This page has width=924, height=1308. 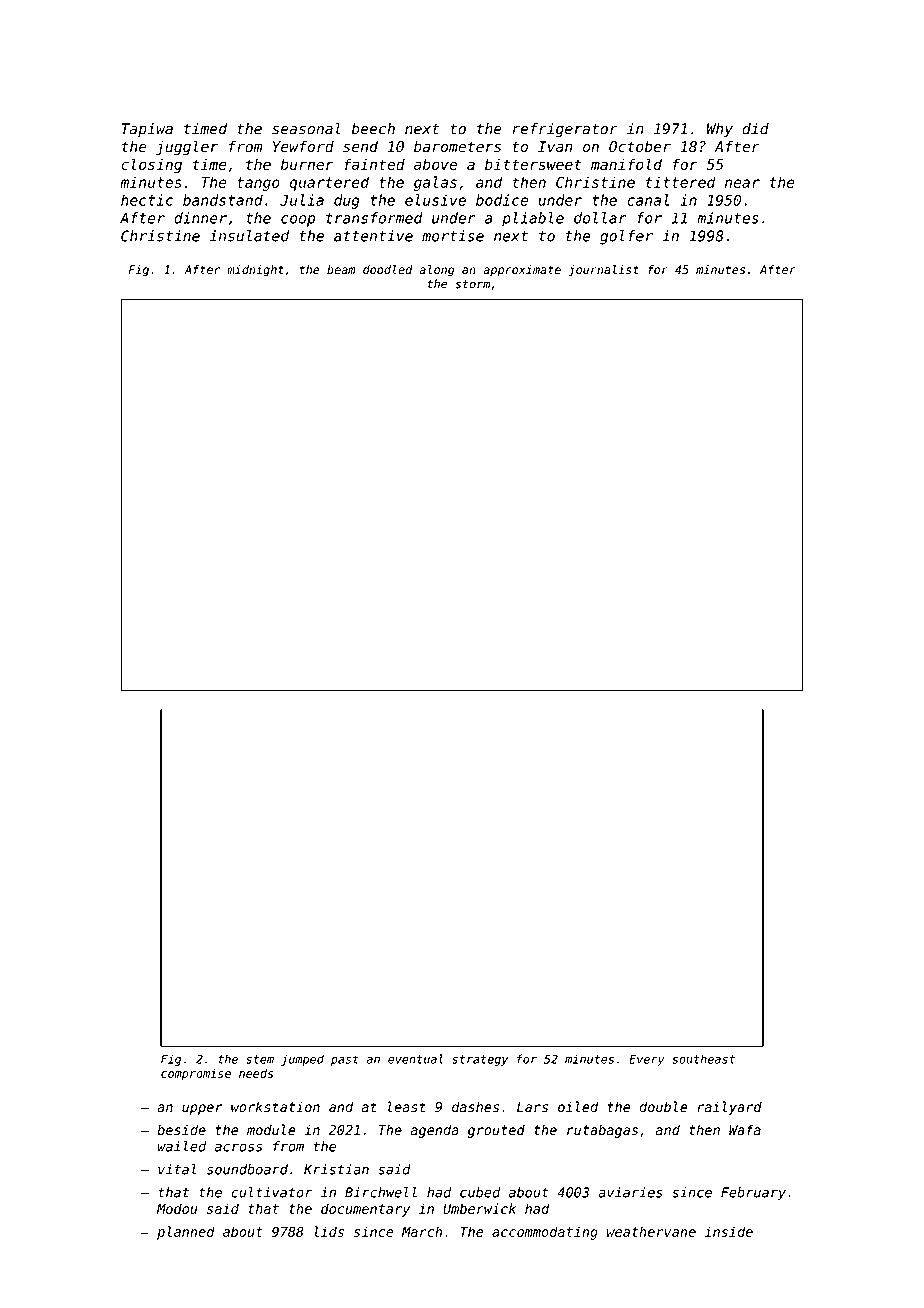 What do you see at coordinates (202, 1109) in the page?
I see `upper` at bounding box center [202, 1109].
